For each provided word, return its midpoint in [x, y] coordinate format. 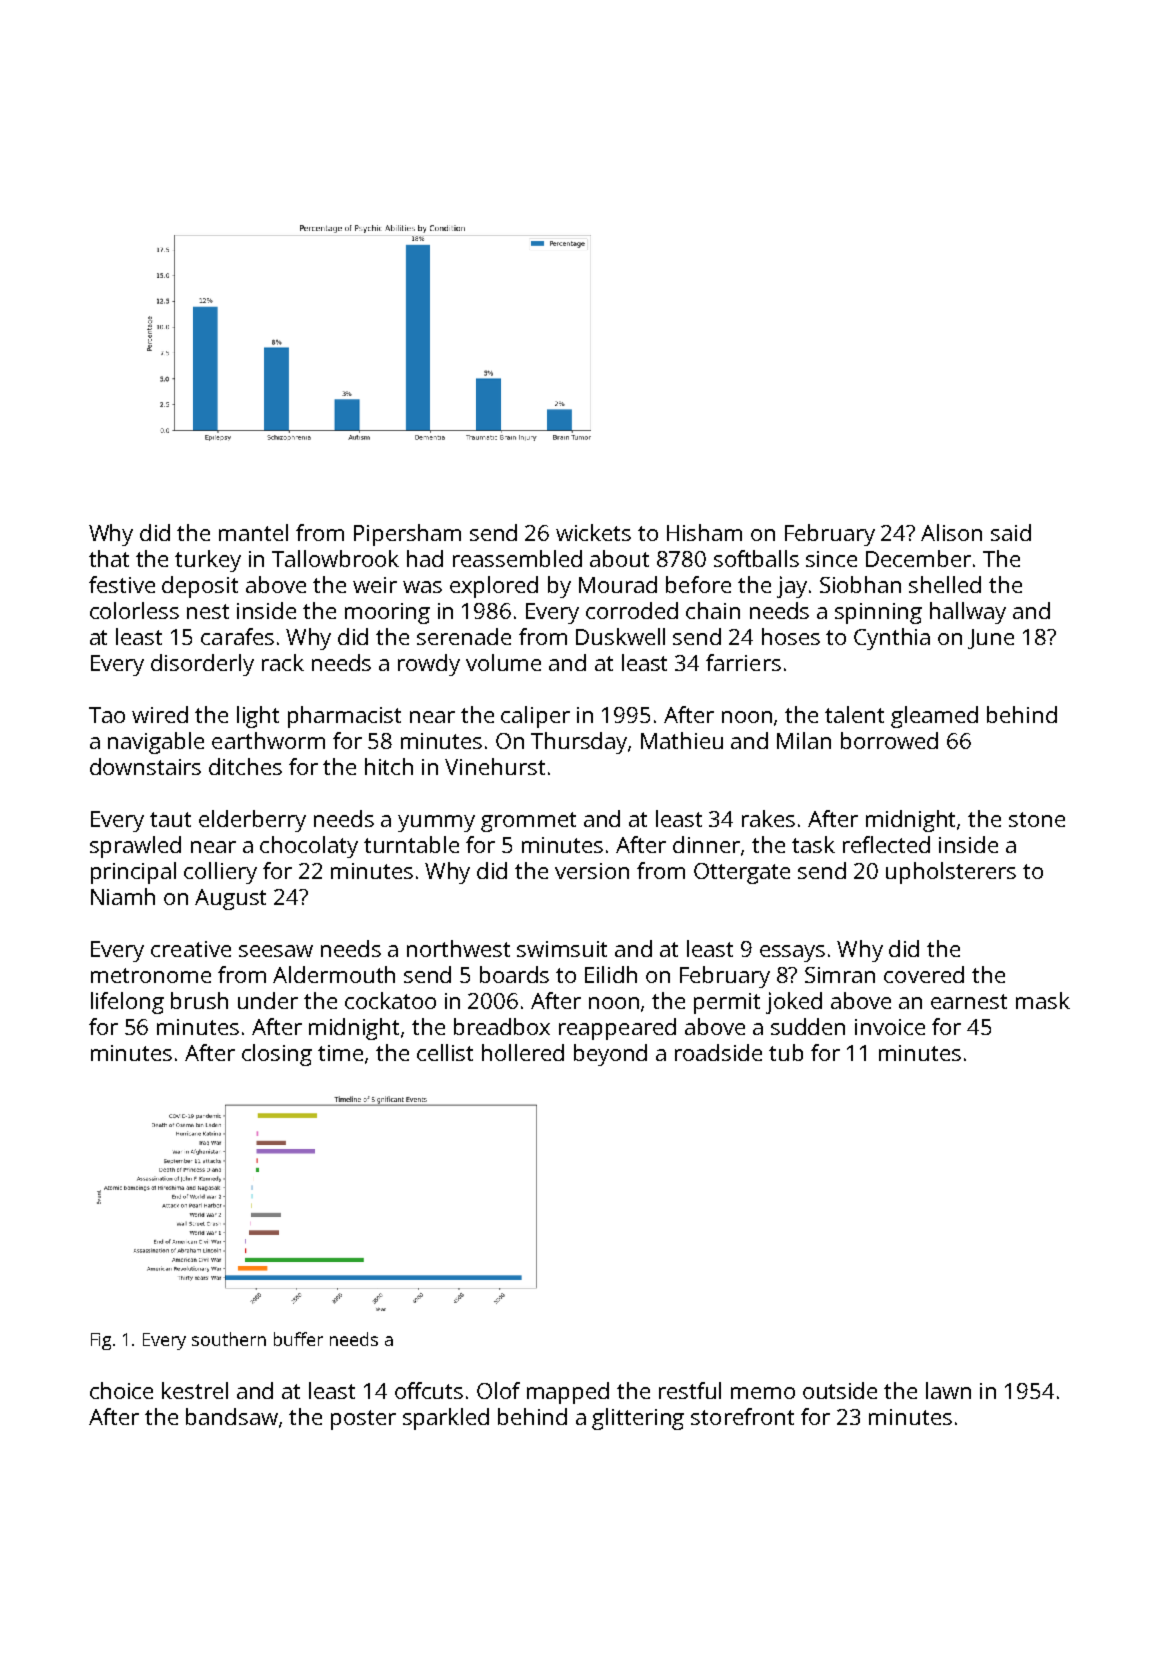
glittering [638, 1419]
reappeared [617, 1029]
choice [121, 1390]
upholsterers [951, 873]
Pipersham [407, 535]
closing [277, 1055]
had [425, 558]
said [1011, 532]
